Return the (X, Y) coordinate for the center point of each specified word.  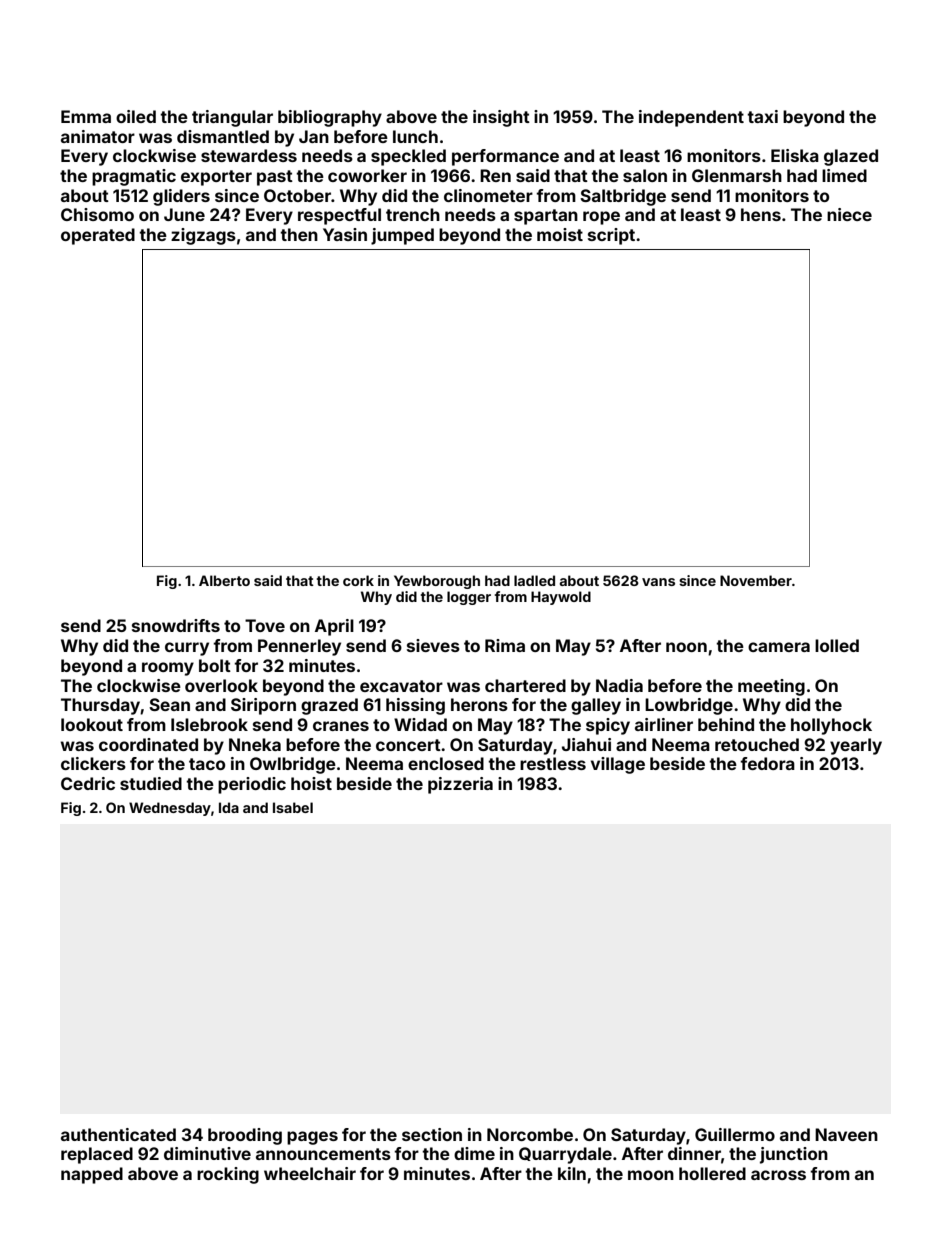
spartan (546, 217)
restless (553, 763)
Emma (86, 116)
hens (761, 214)
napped (92, 1175)
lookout (92, 724)
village (618, 765)
